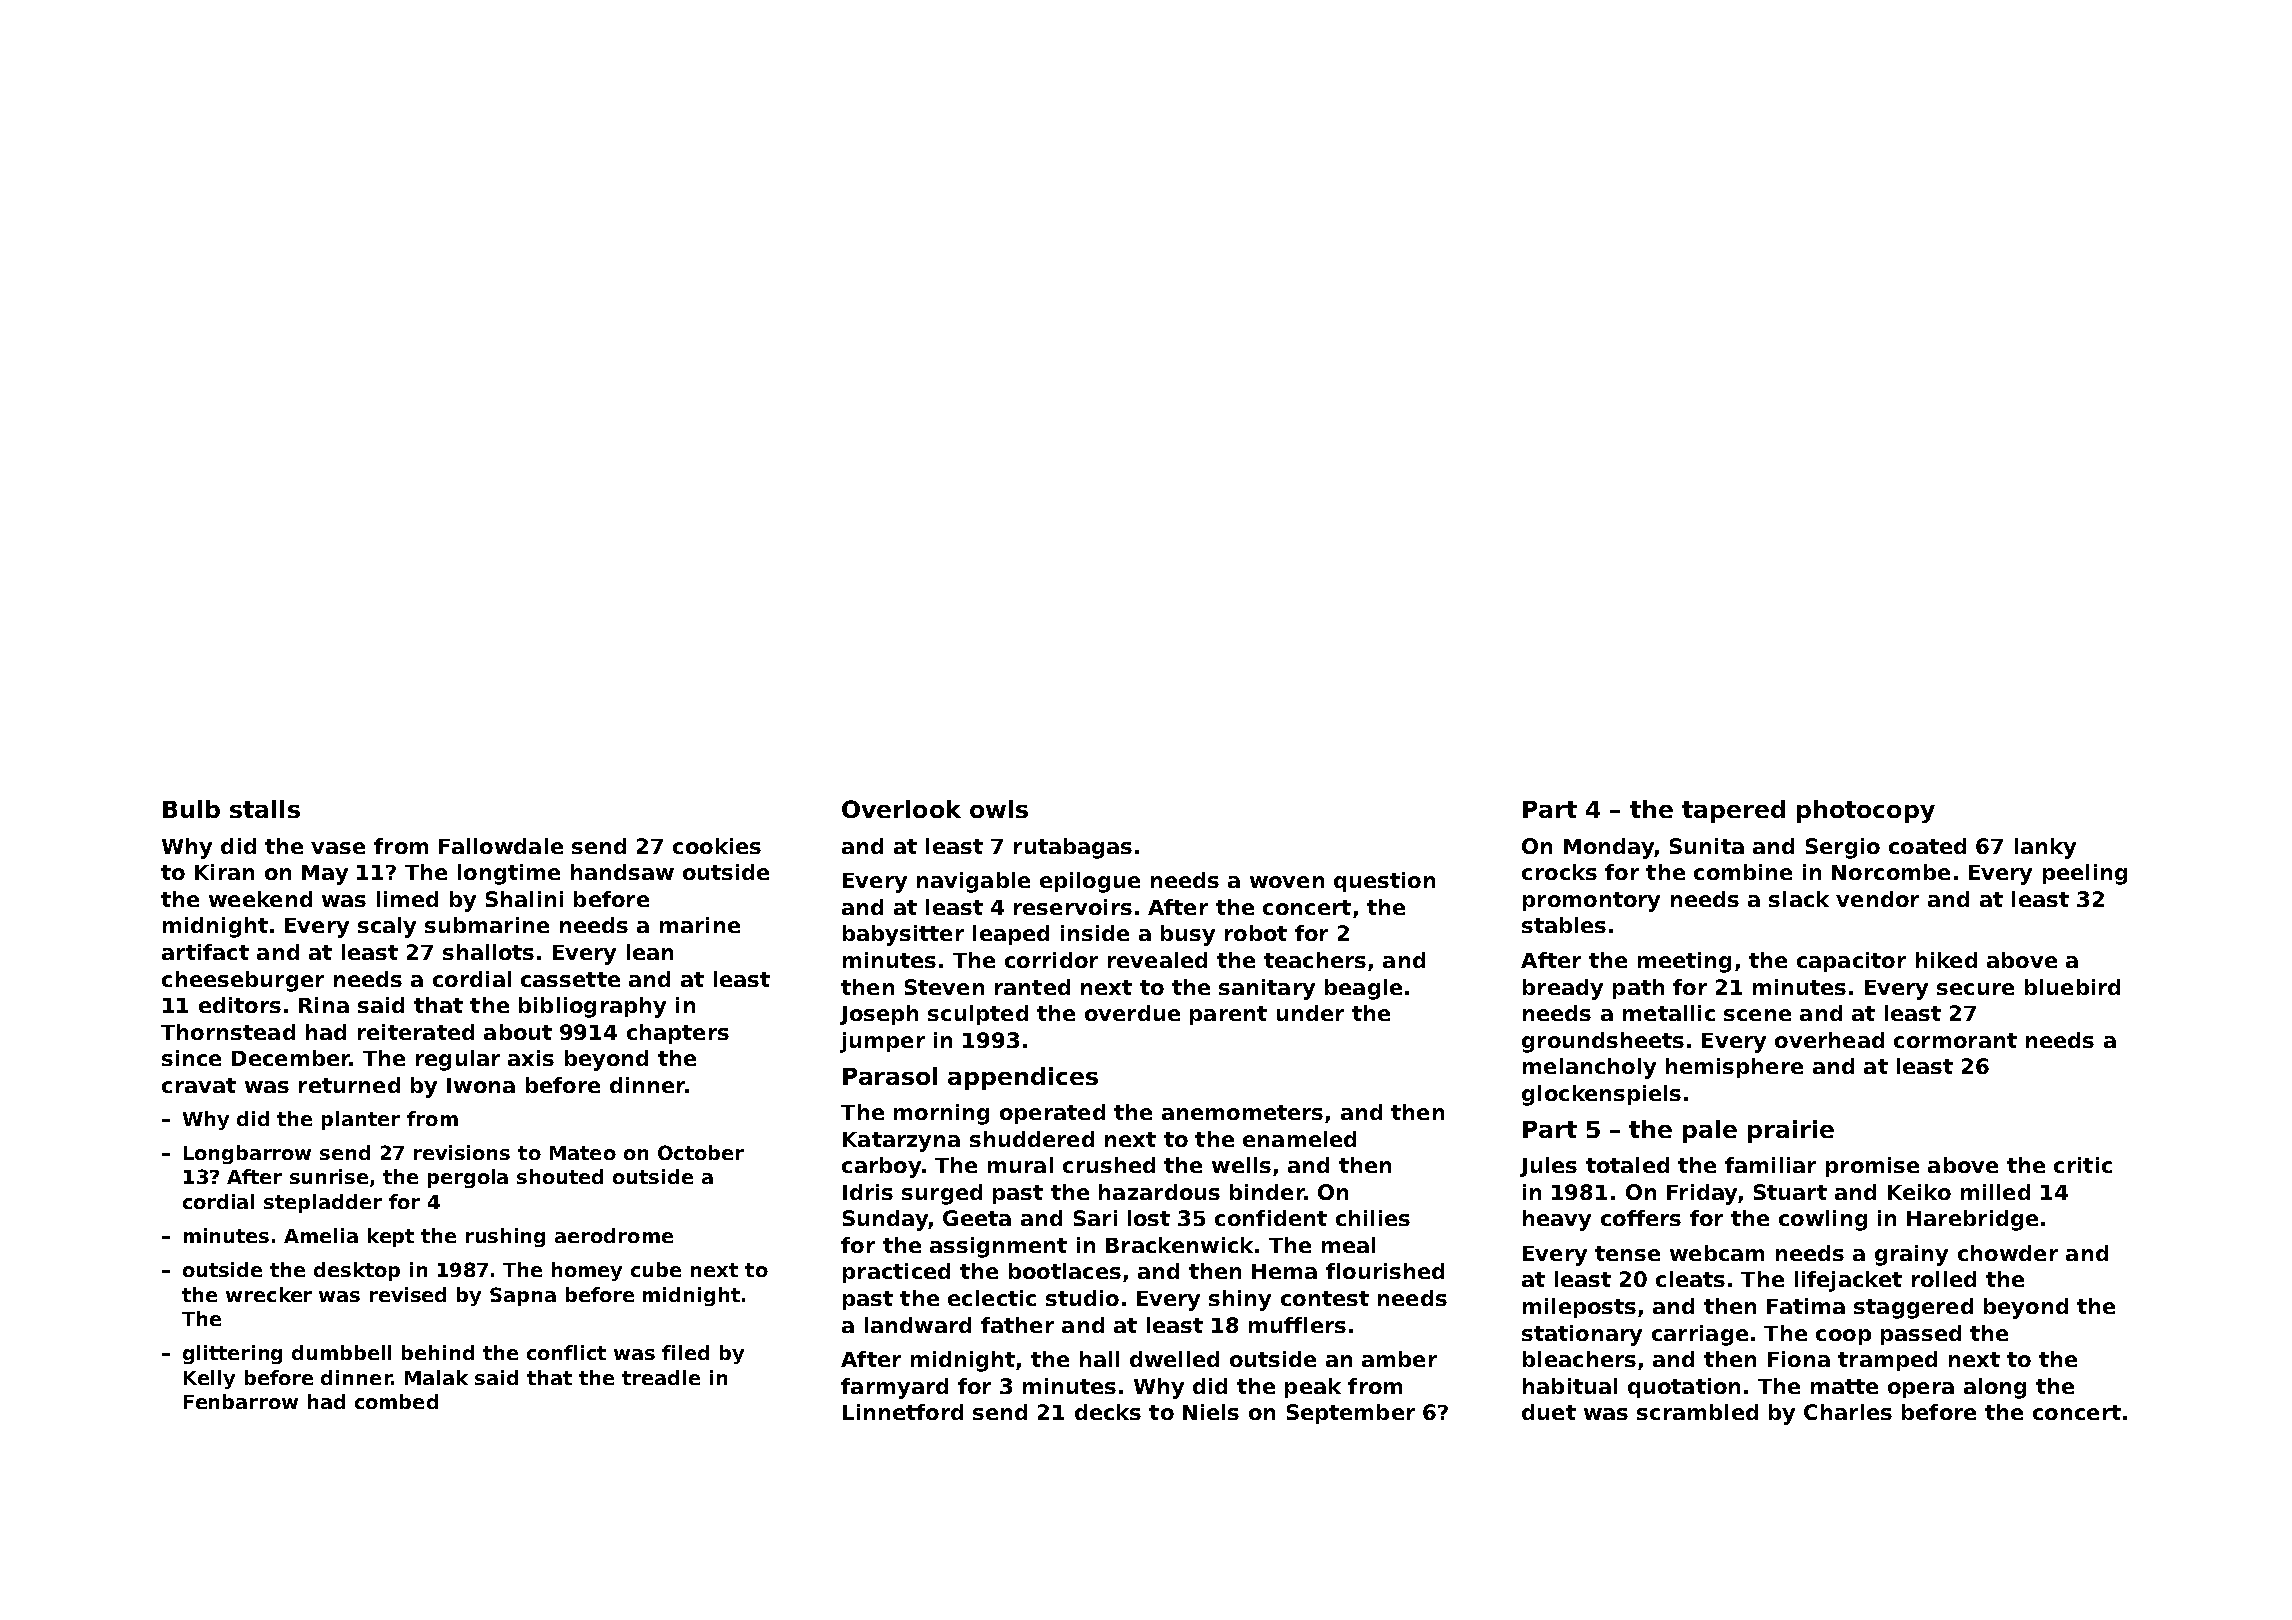 This screenshot has height=1620, width=2292. Describe the element at coordinates (338, 848) in the screenshot. I see `vase` at that location.
